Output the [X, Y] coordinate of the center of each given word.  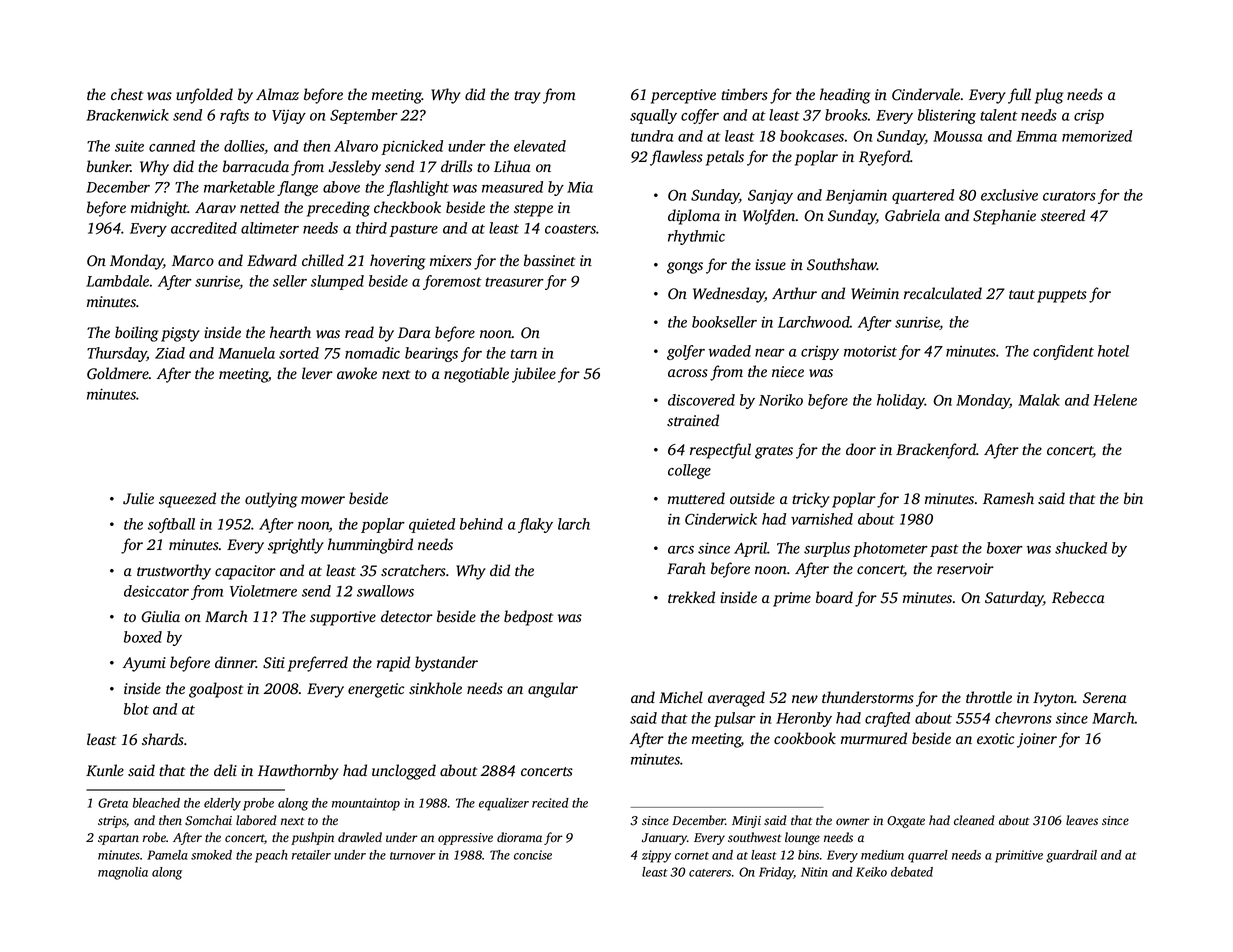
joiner [1037, 740]
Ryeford [885, 158]
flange [297, 188]
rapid [393, 664]
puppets [1062, 296]
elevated [540, 146]
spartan [118, 839]
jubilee [534, 375]
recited [550, 803]
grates [774, 452]
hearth [290, 332]
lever [317, 373]
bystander [446, 664]
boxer [1005, 548]
